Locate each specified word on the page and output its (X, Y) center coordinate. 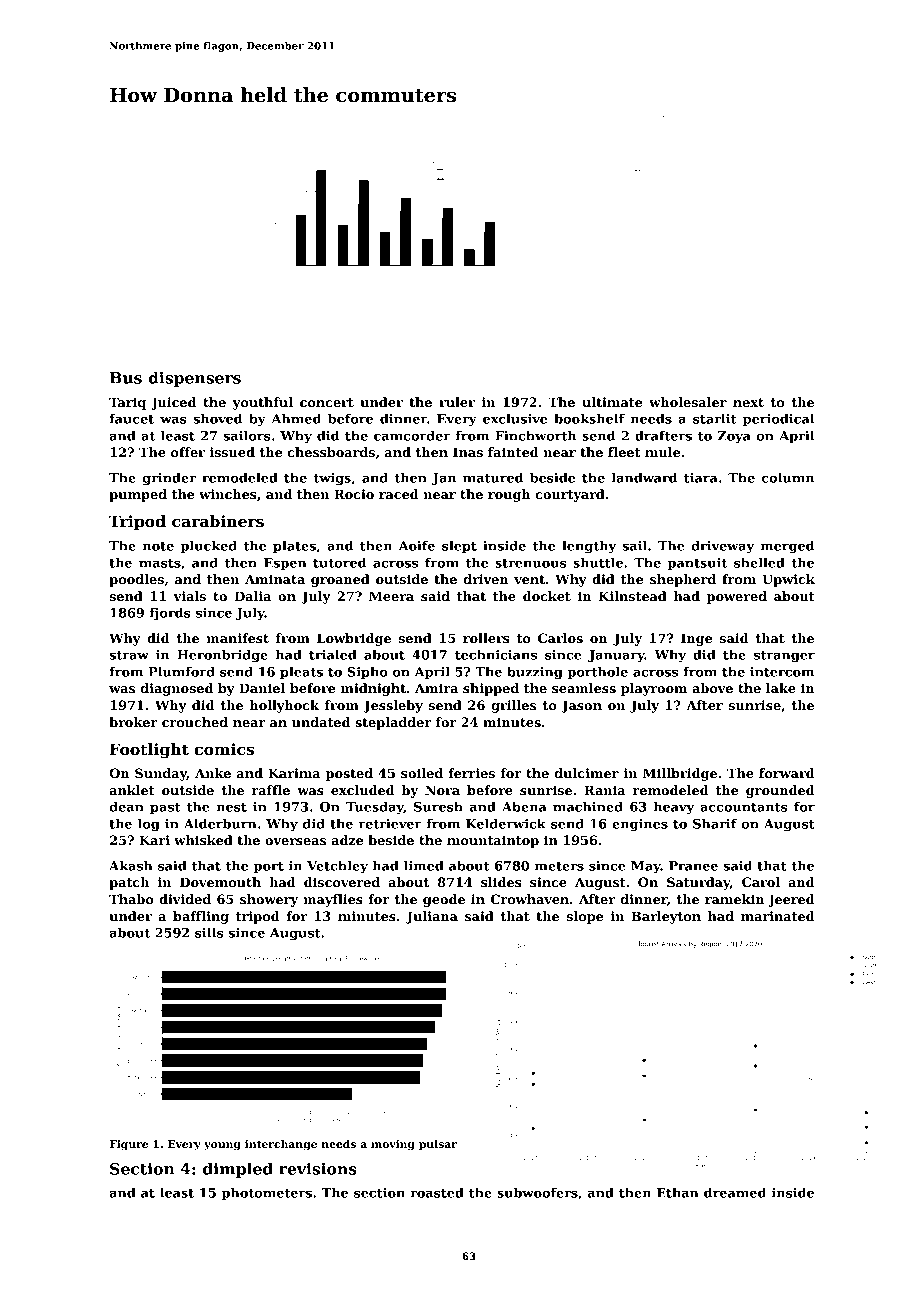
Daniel (262, 688)
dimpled (238, 1170)
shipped (491, 689)
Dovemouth (220, 882)
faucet (131, 418)
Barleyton (666, 917)
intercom (782, 672)
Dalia (253, 596)
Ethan (678, 1192)
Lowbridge (354, 639)
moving (393, 1145)
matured (493, 477)
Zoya (734, 437)
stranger (784, 657)
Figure (129, 1145)
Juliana (432, 917)
